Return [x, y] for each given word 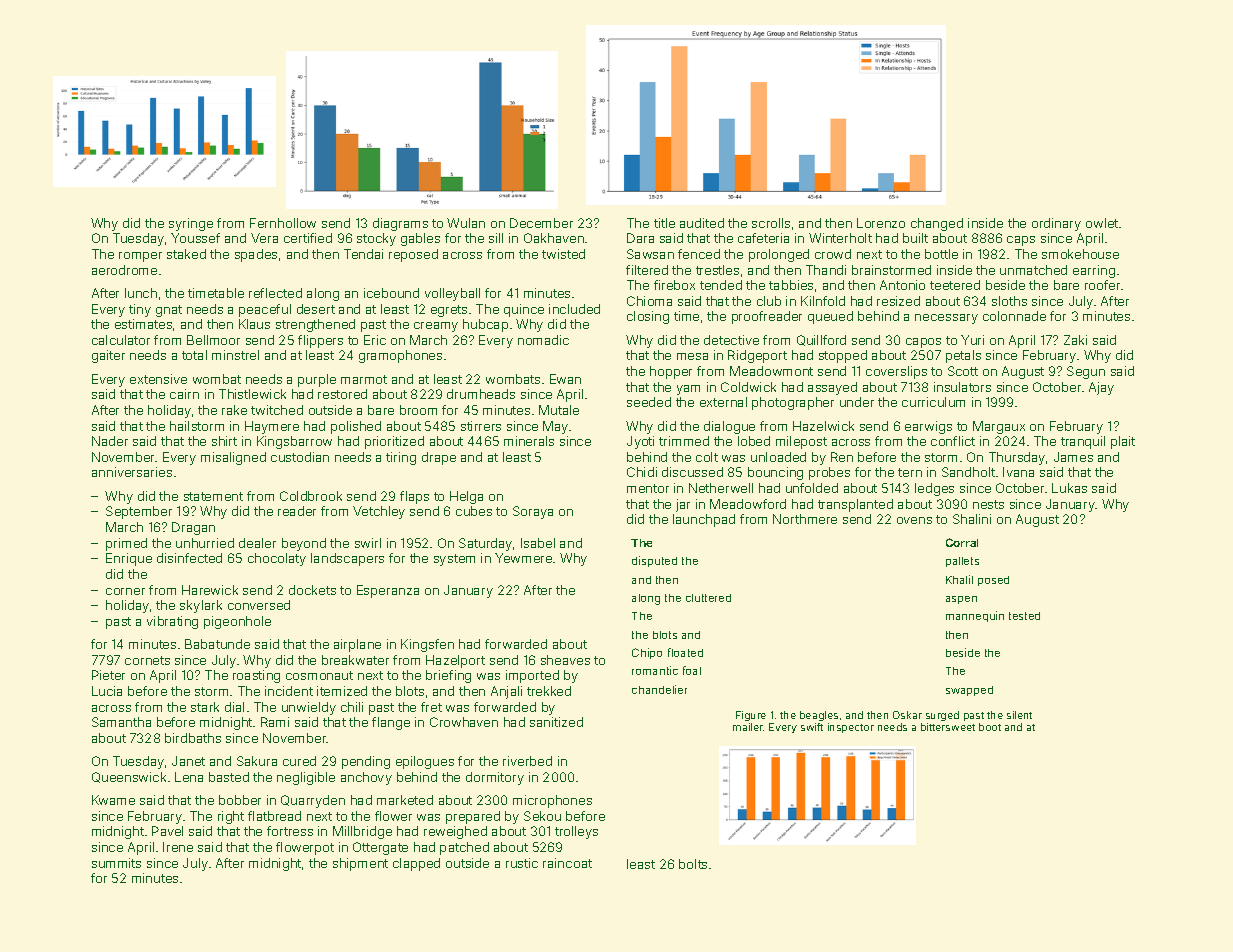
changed [937, 224]
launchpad [704, 520]
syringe [191, 224]
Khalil [959, 579]
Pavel [167, 831]
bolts [693, 864]
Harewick [210, 590]
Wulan [466, 223]
